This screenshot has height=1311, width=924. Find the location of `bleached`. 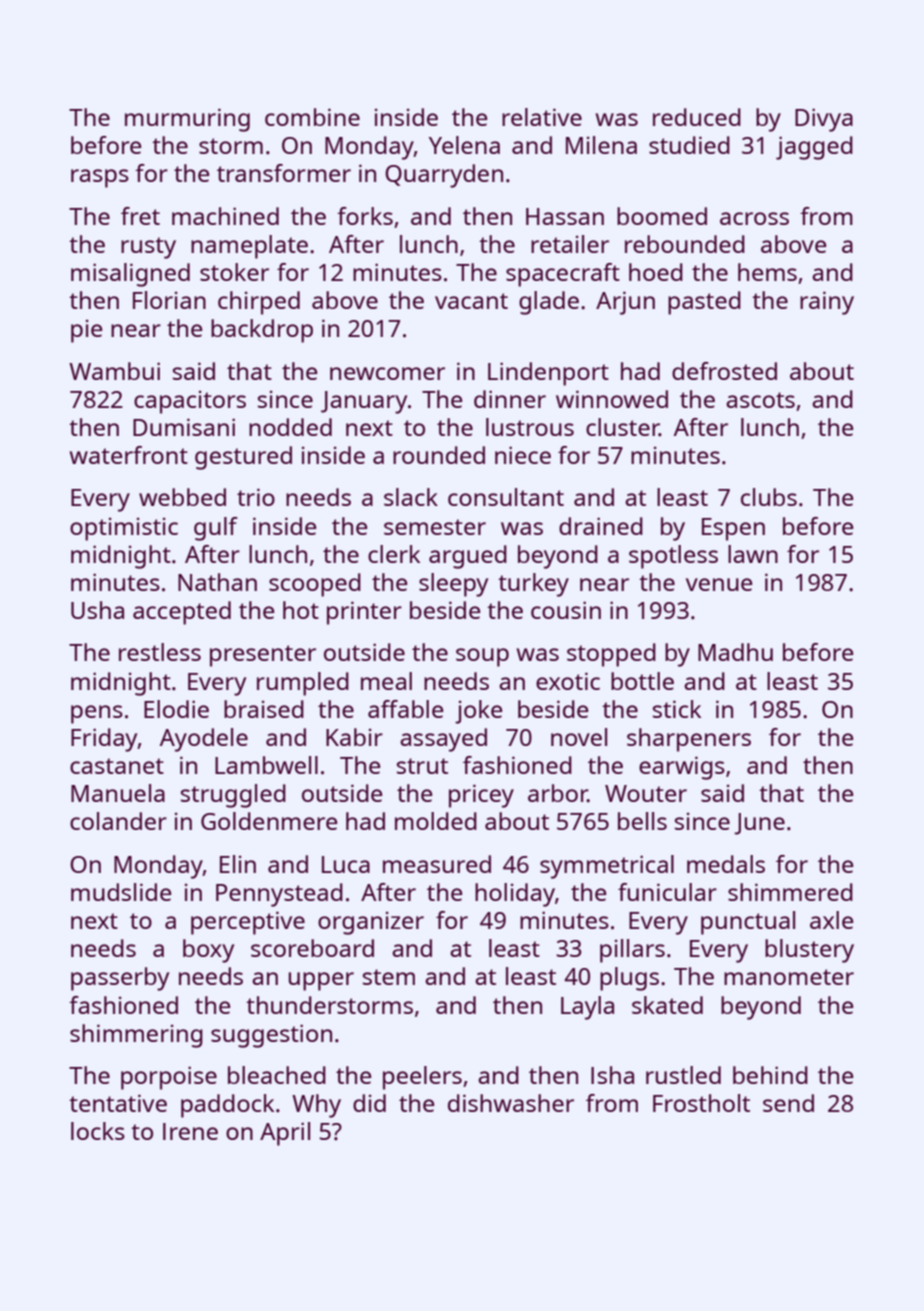

bleached is located at coordinates (277, 1075).
